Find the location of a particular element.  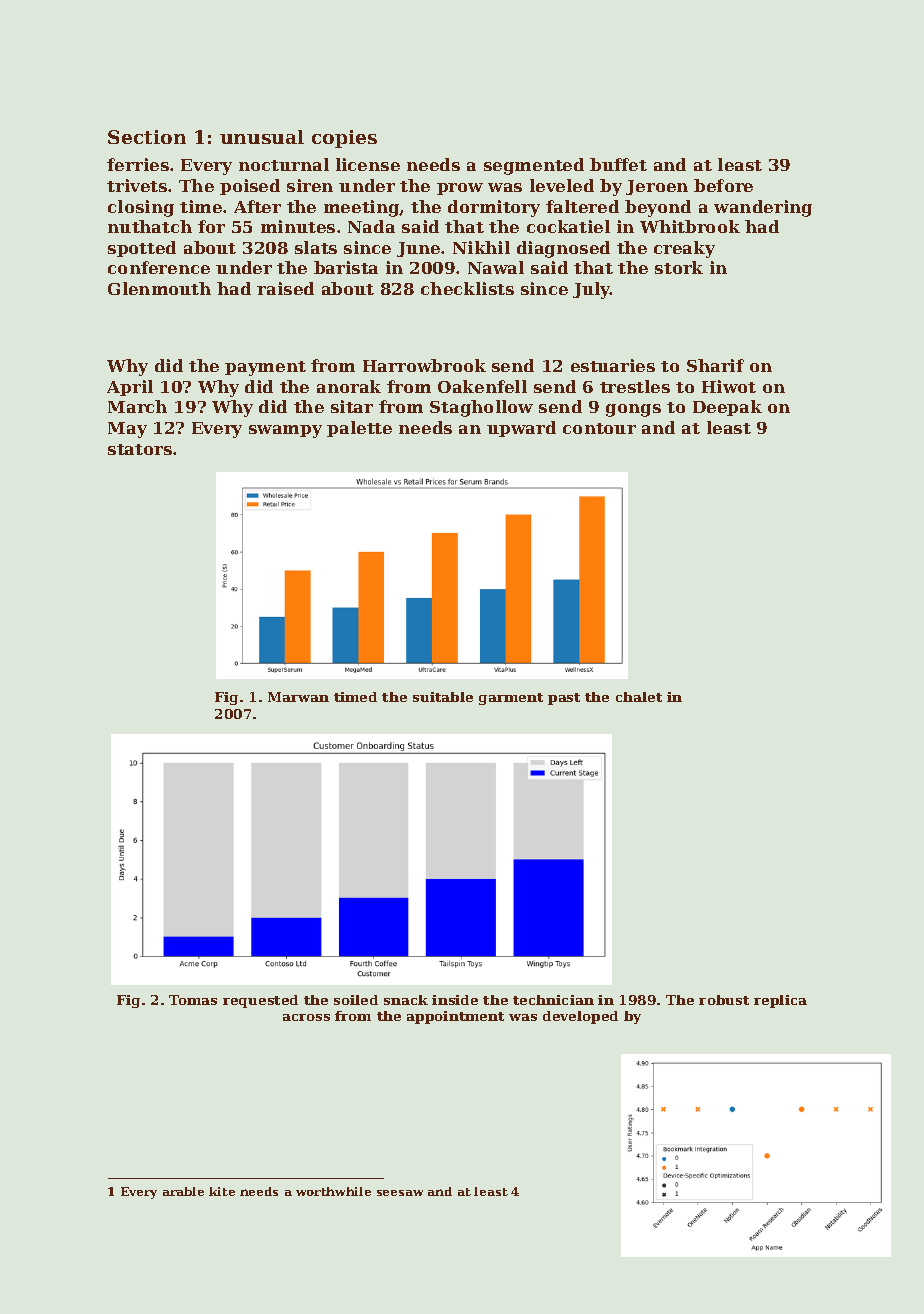

Jeroen is located at coordinates (657, 187).
